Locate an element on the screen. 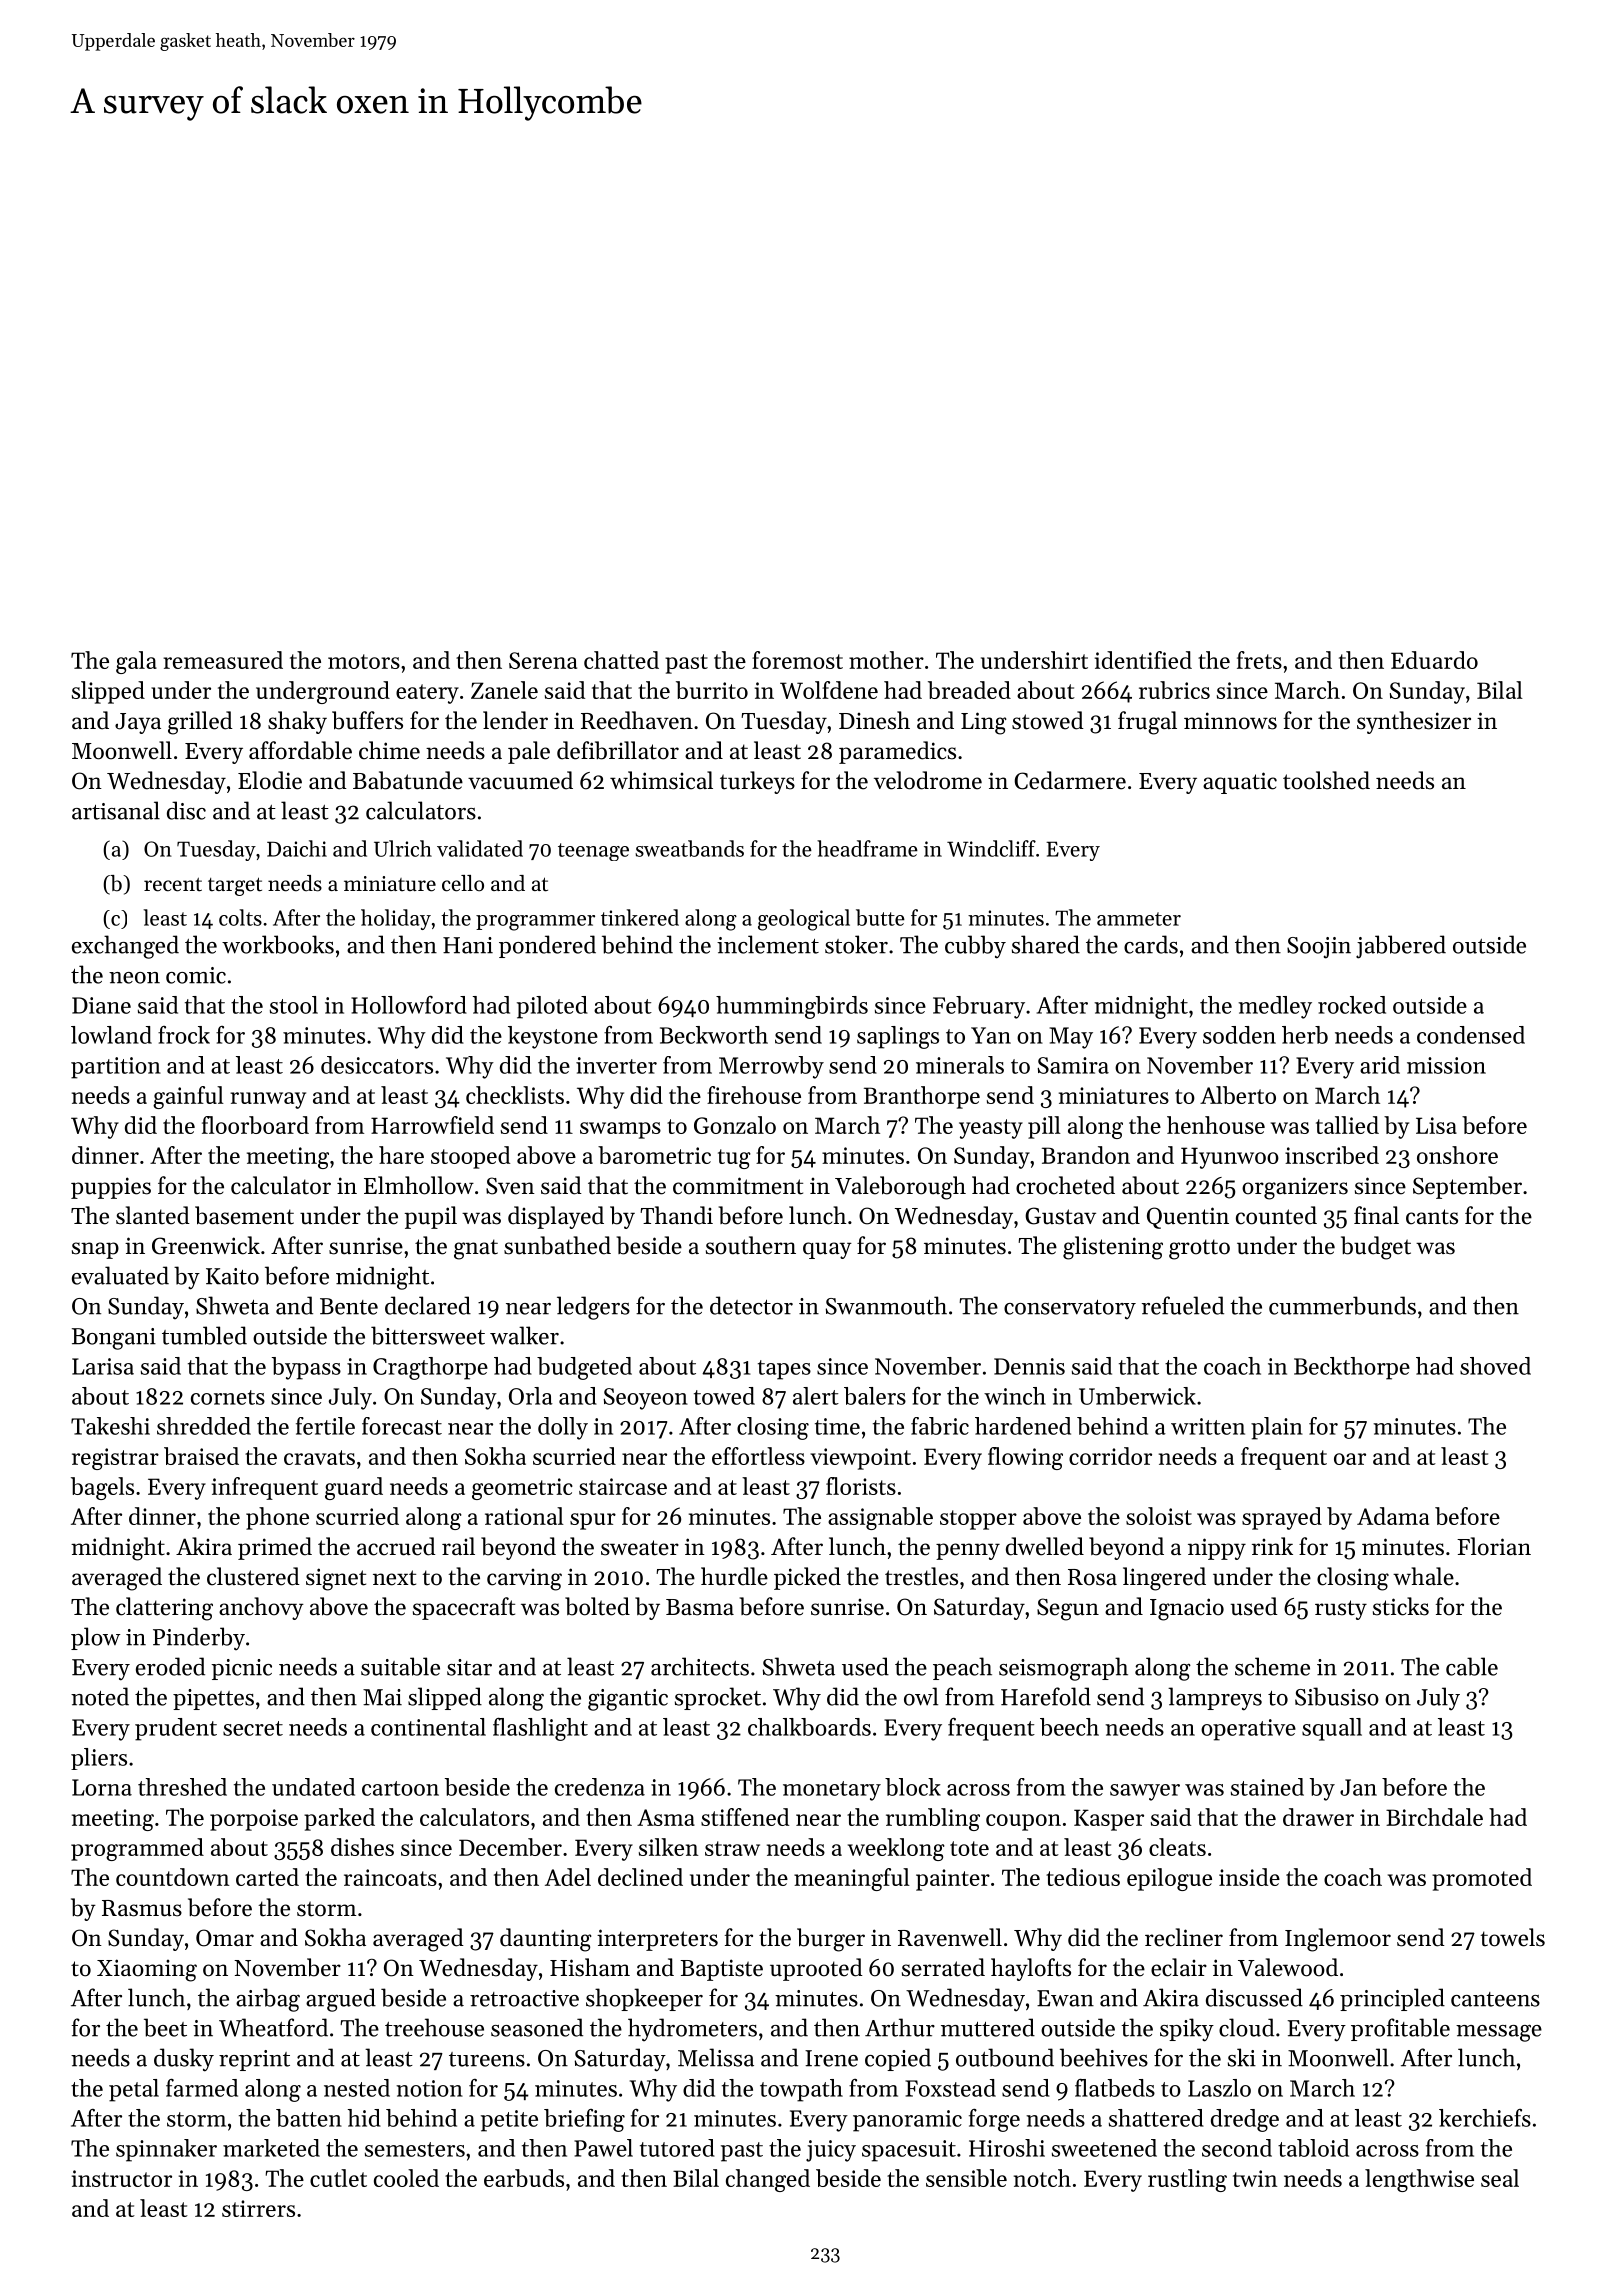  headframe is located at coordinates (867, 848).
